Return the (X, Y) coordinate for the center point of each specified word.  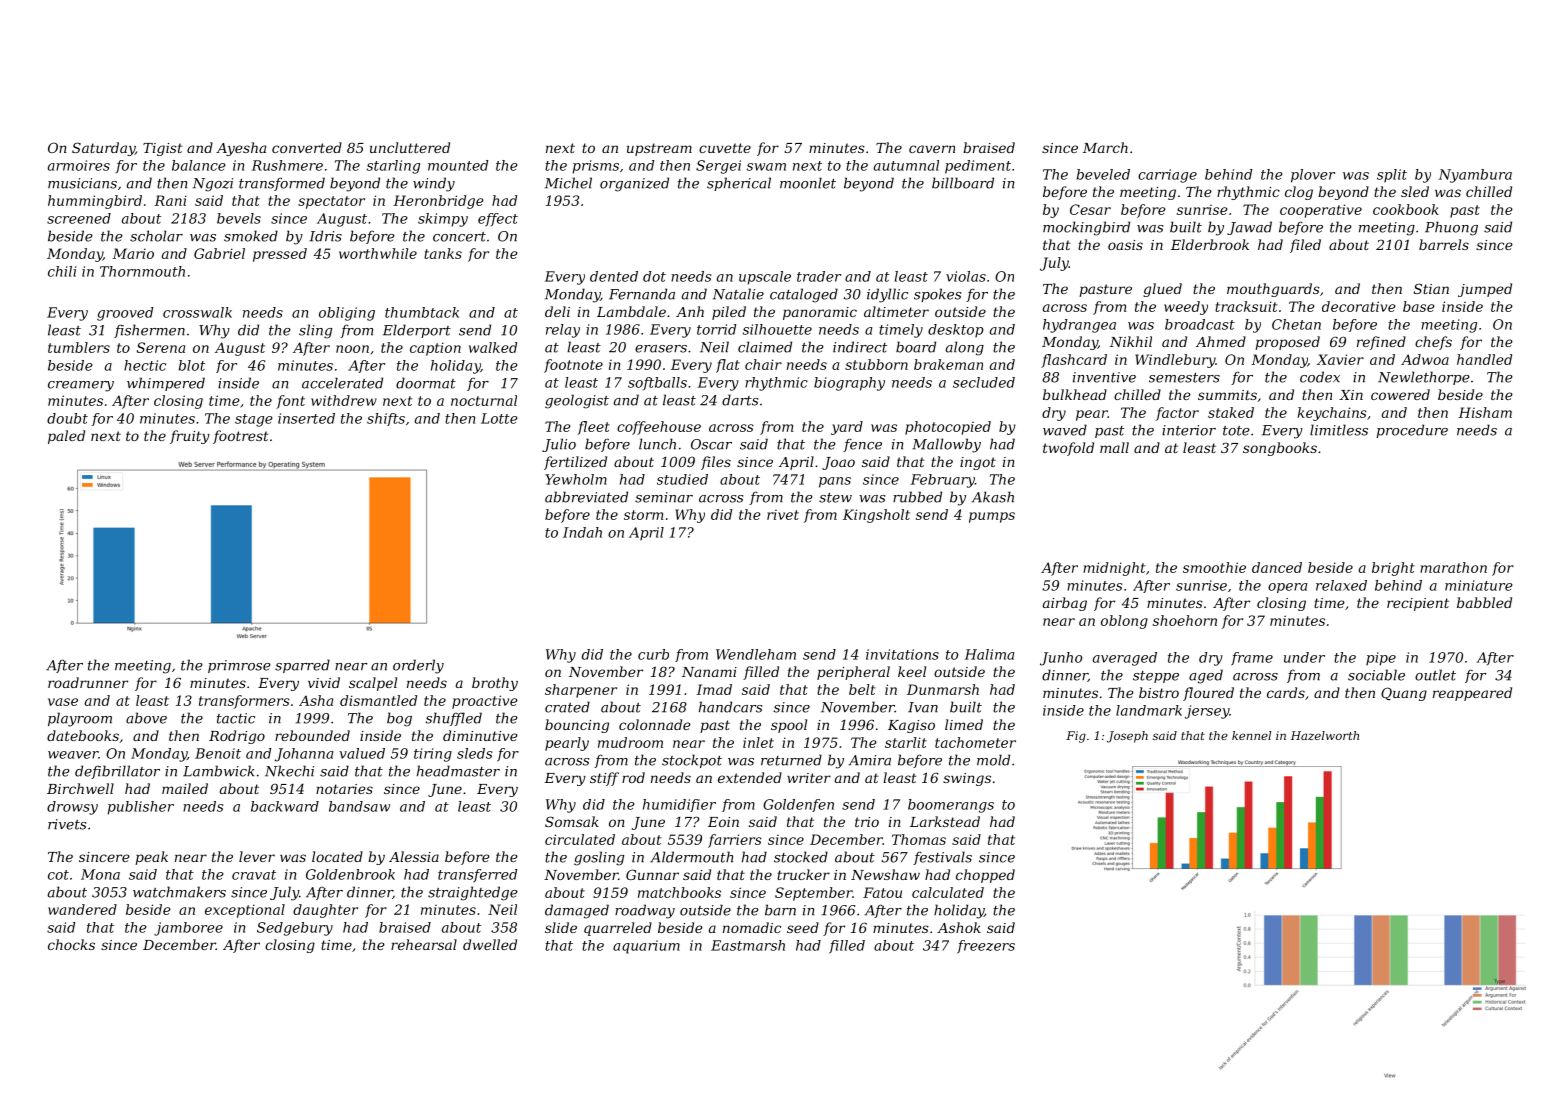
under (1304, 657)
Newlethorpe (1424, 378)
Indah (582, 532)
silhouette (777, 329)
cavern (932, 149)
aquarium (646, 947)
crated (567, 707)
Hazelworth (1325, 735)
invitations (902, 654)
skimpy (443, 220)
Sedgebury (295, 929)
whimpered (166, 384)
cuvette (725, 148)
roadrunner (88, 682)
